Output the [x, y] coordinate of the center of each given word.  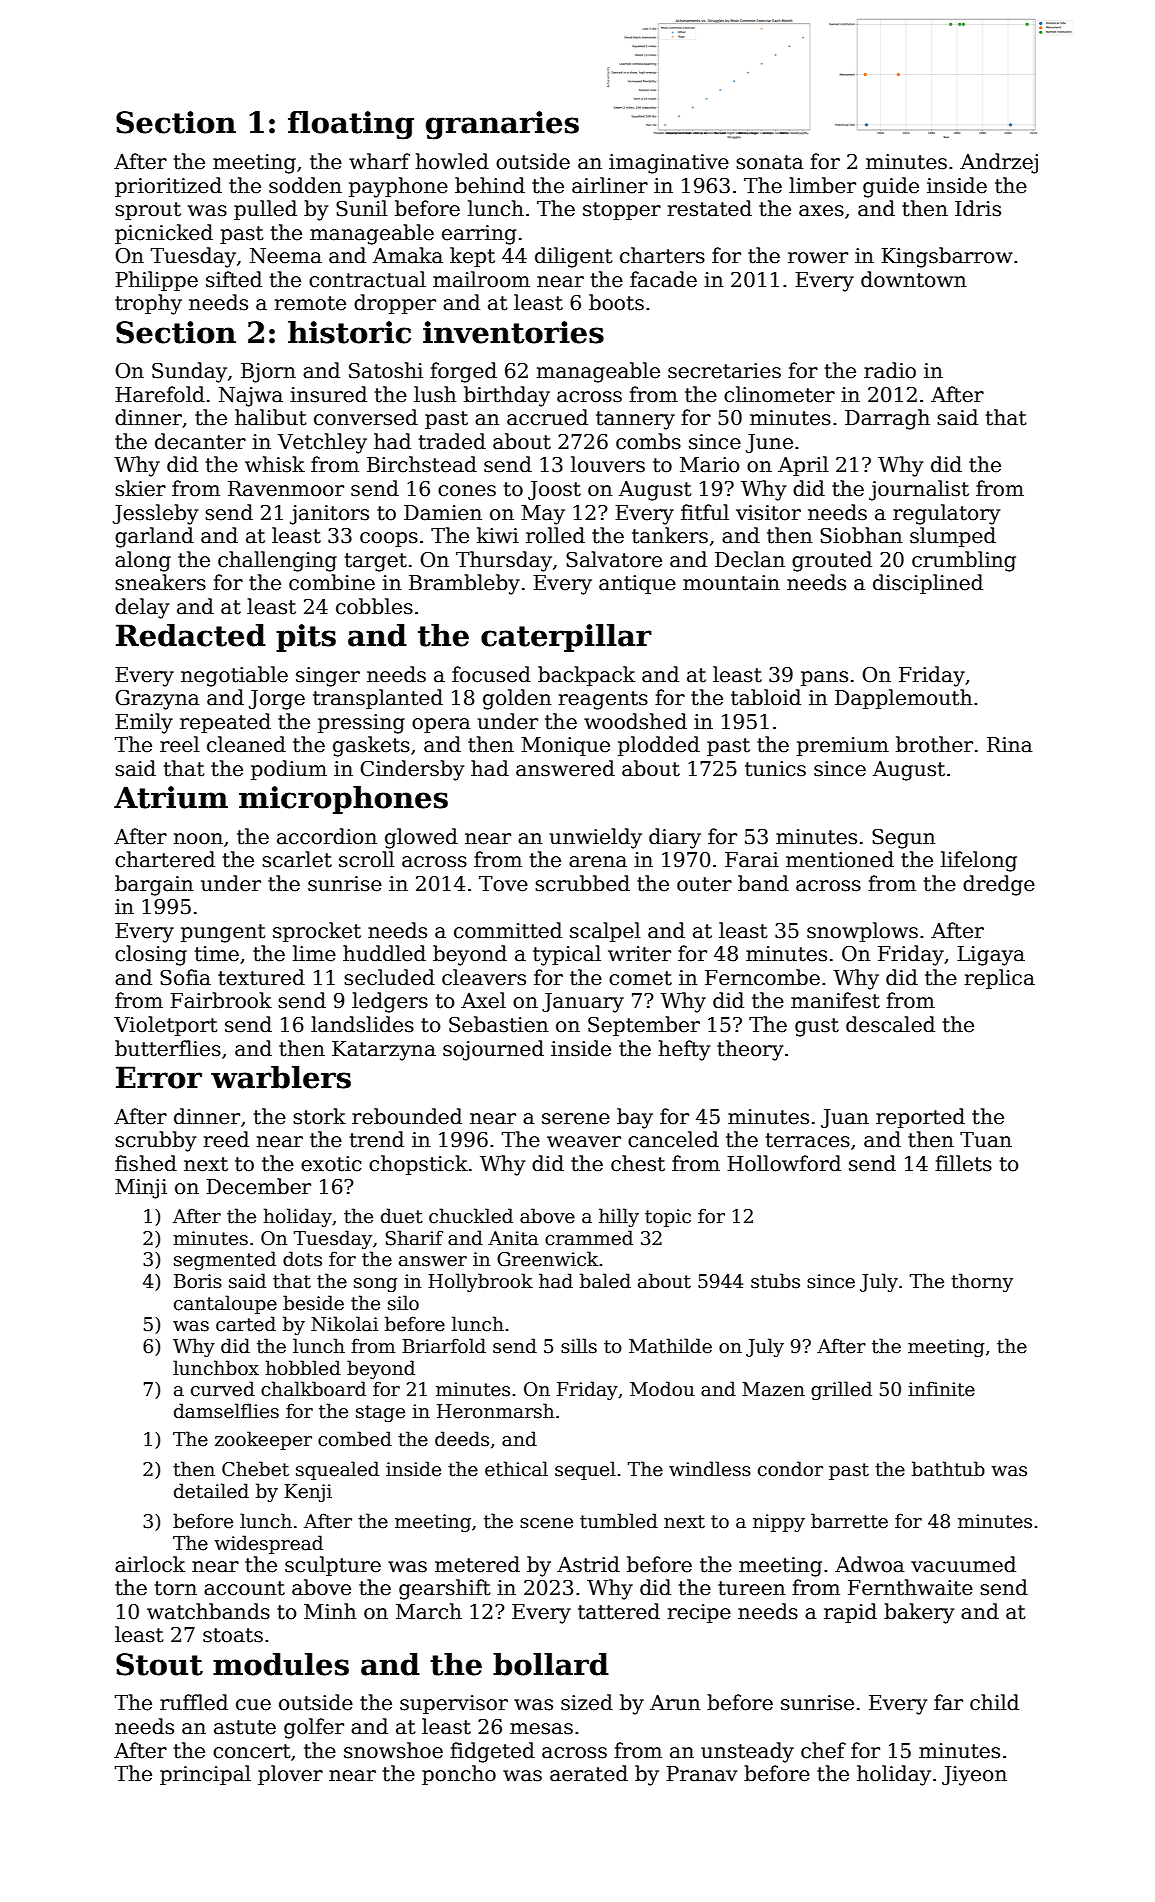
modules [281, 1664]
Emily [144, 723]
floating [351, 125]
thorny [982, 1282]
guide [891, 187]
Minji [141, 1189]
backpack [586, 676]
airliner [610, 185]
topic [668, 1218]
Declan [750, 559]
